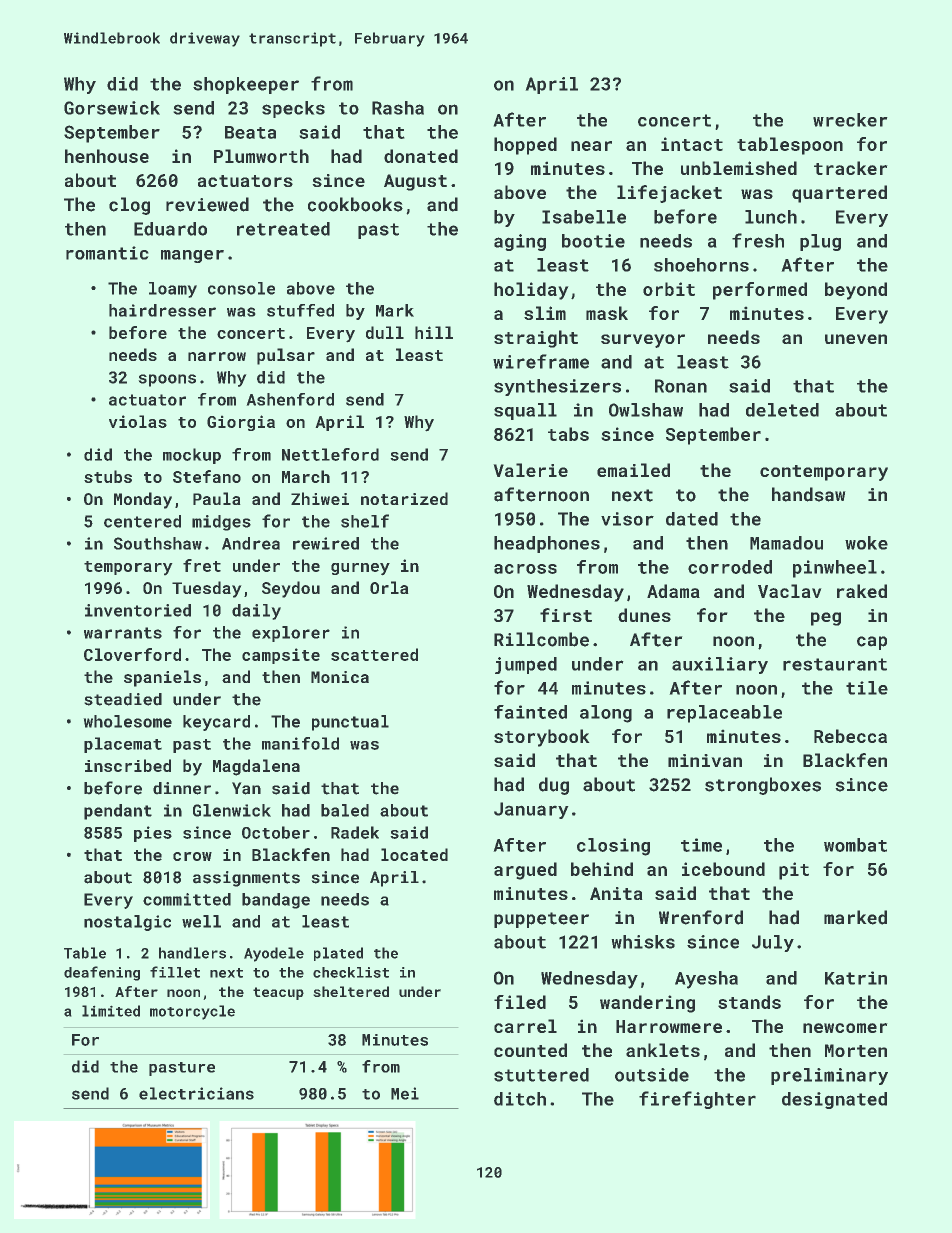 The height and width of the image is (1233, 952). Describe the element at coordinates (291, 634) in the image. I see `explorer` at that location.
